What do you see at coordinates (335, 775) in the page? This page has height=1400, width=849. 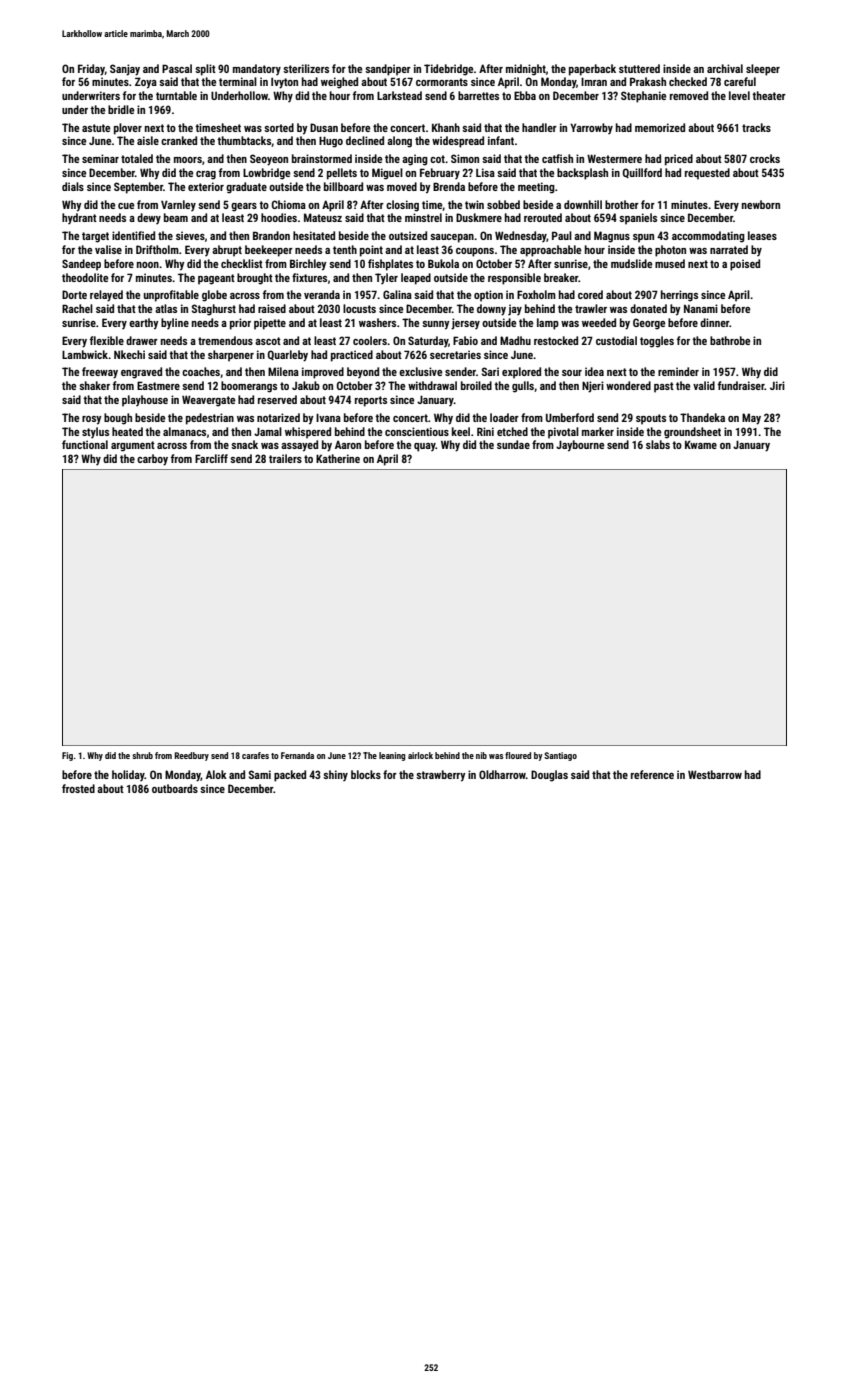 I see `shiny` at bounding box center [335, 775].
